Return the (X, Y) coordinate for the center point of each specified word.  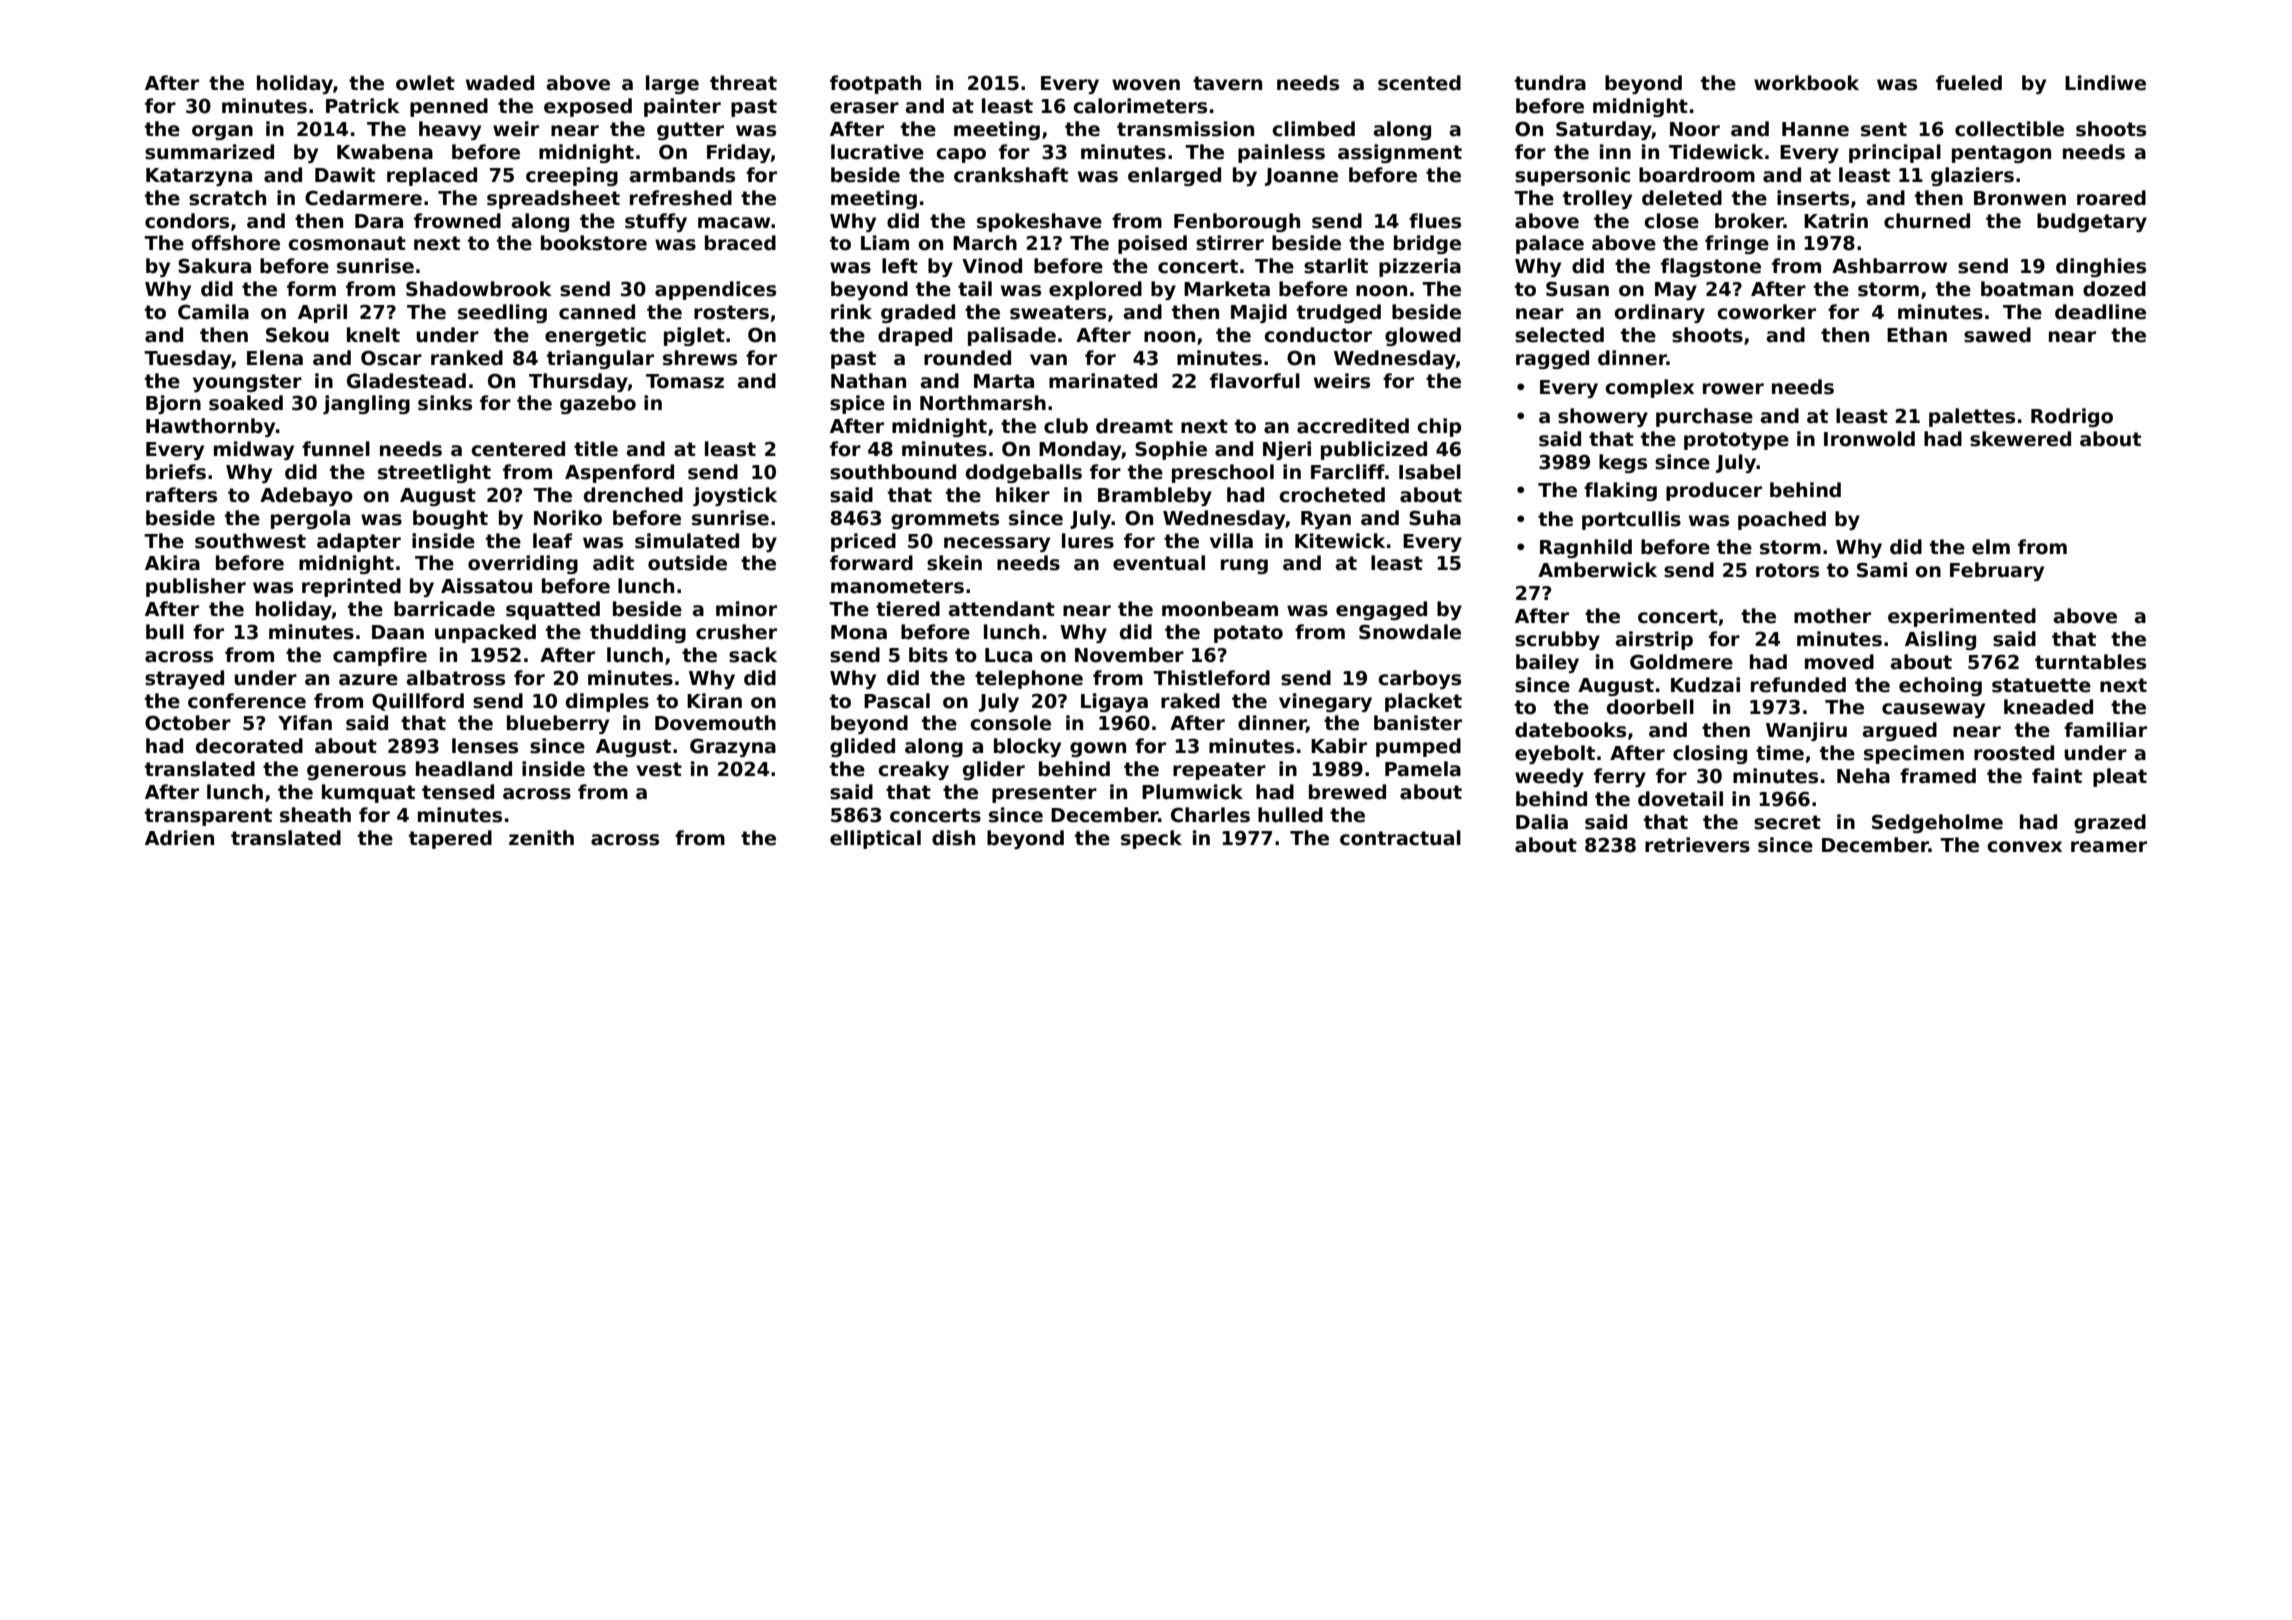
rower (1733, 389)
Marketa (1227, 289)
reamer (2109, 847)
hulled (1290, 815)
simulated (687, 541)
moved (1839, 662)
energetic (595, 336)
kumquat (368, 793)
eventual (1159, 563)
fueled (1969, 83)
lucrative (877, 152)
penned (449, 107)
